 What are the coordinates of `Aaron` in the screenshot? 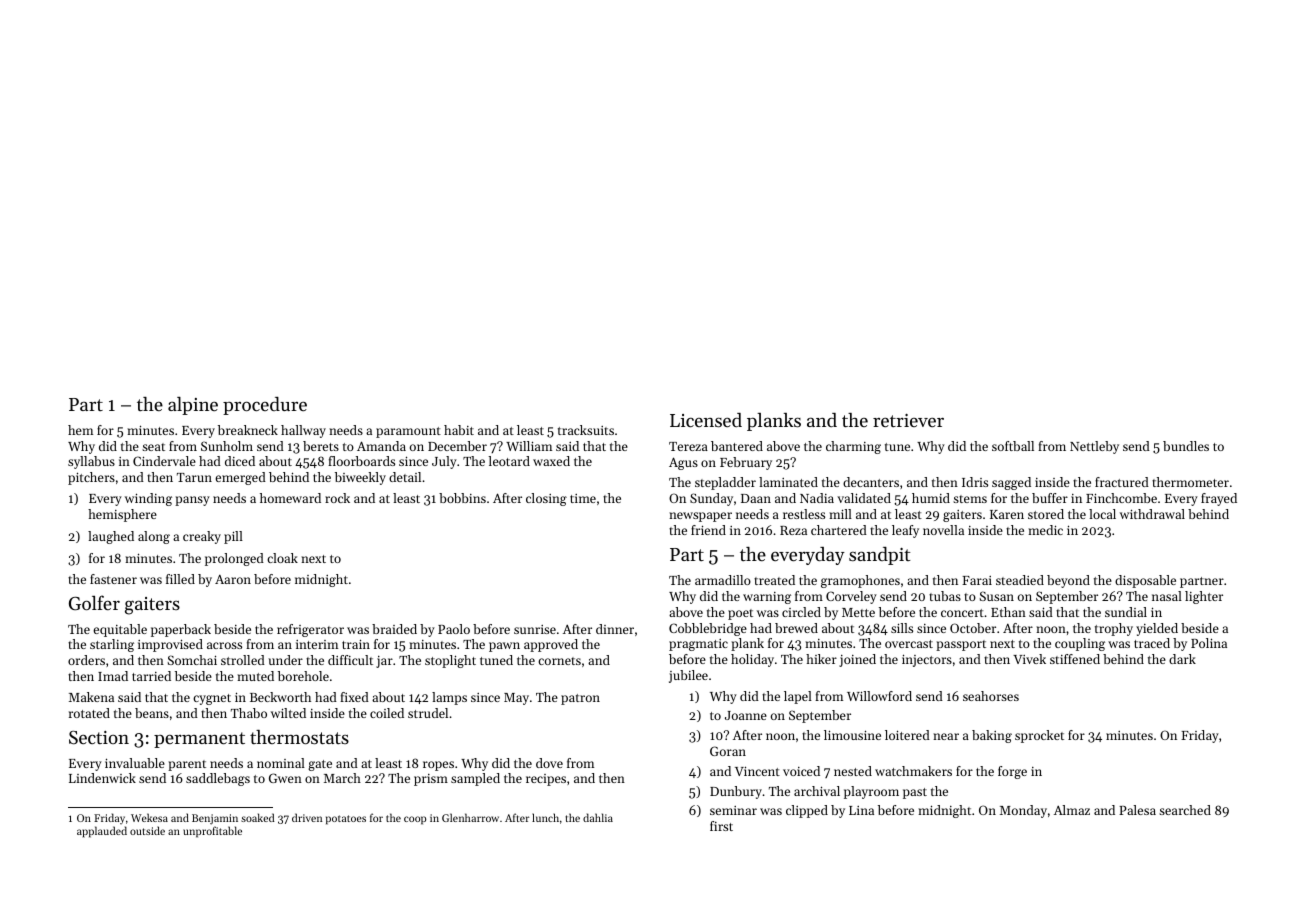 It's located at (233, 579).
